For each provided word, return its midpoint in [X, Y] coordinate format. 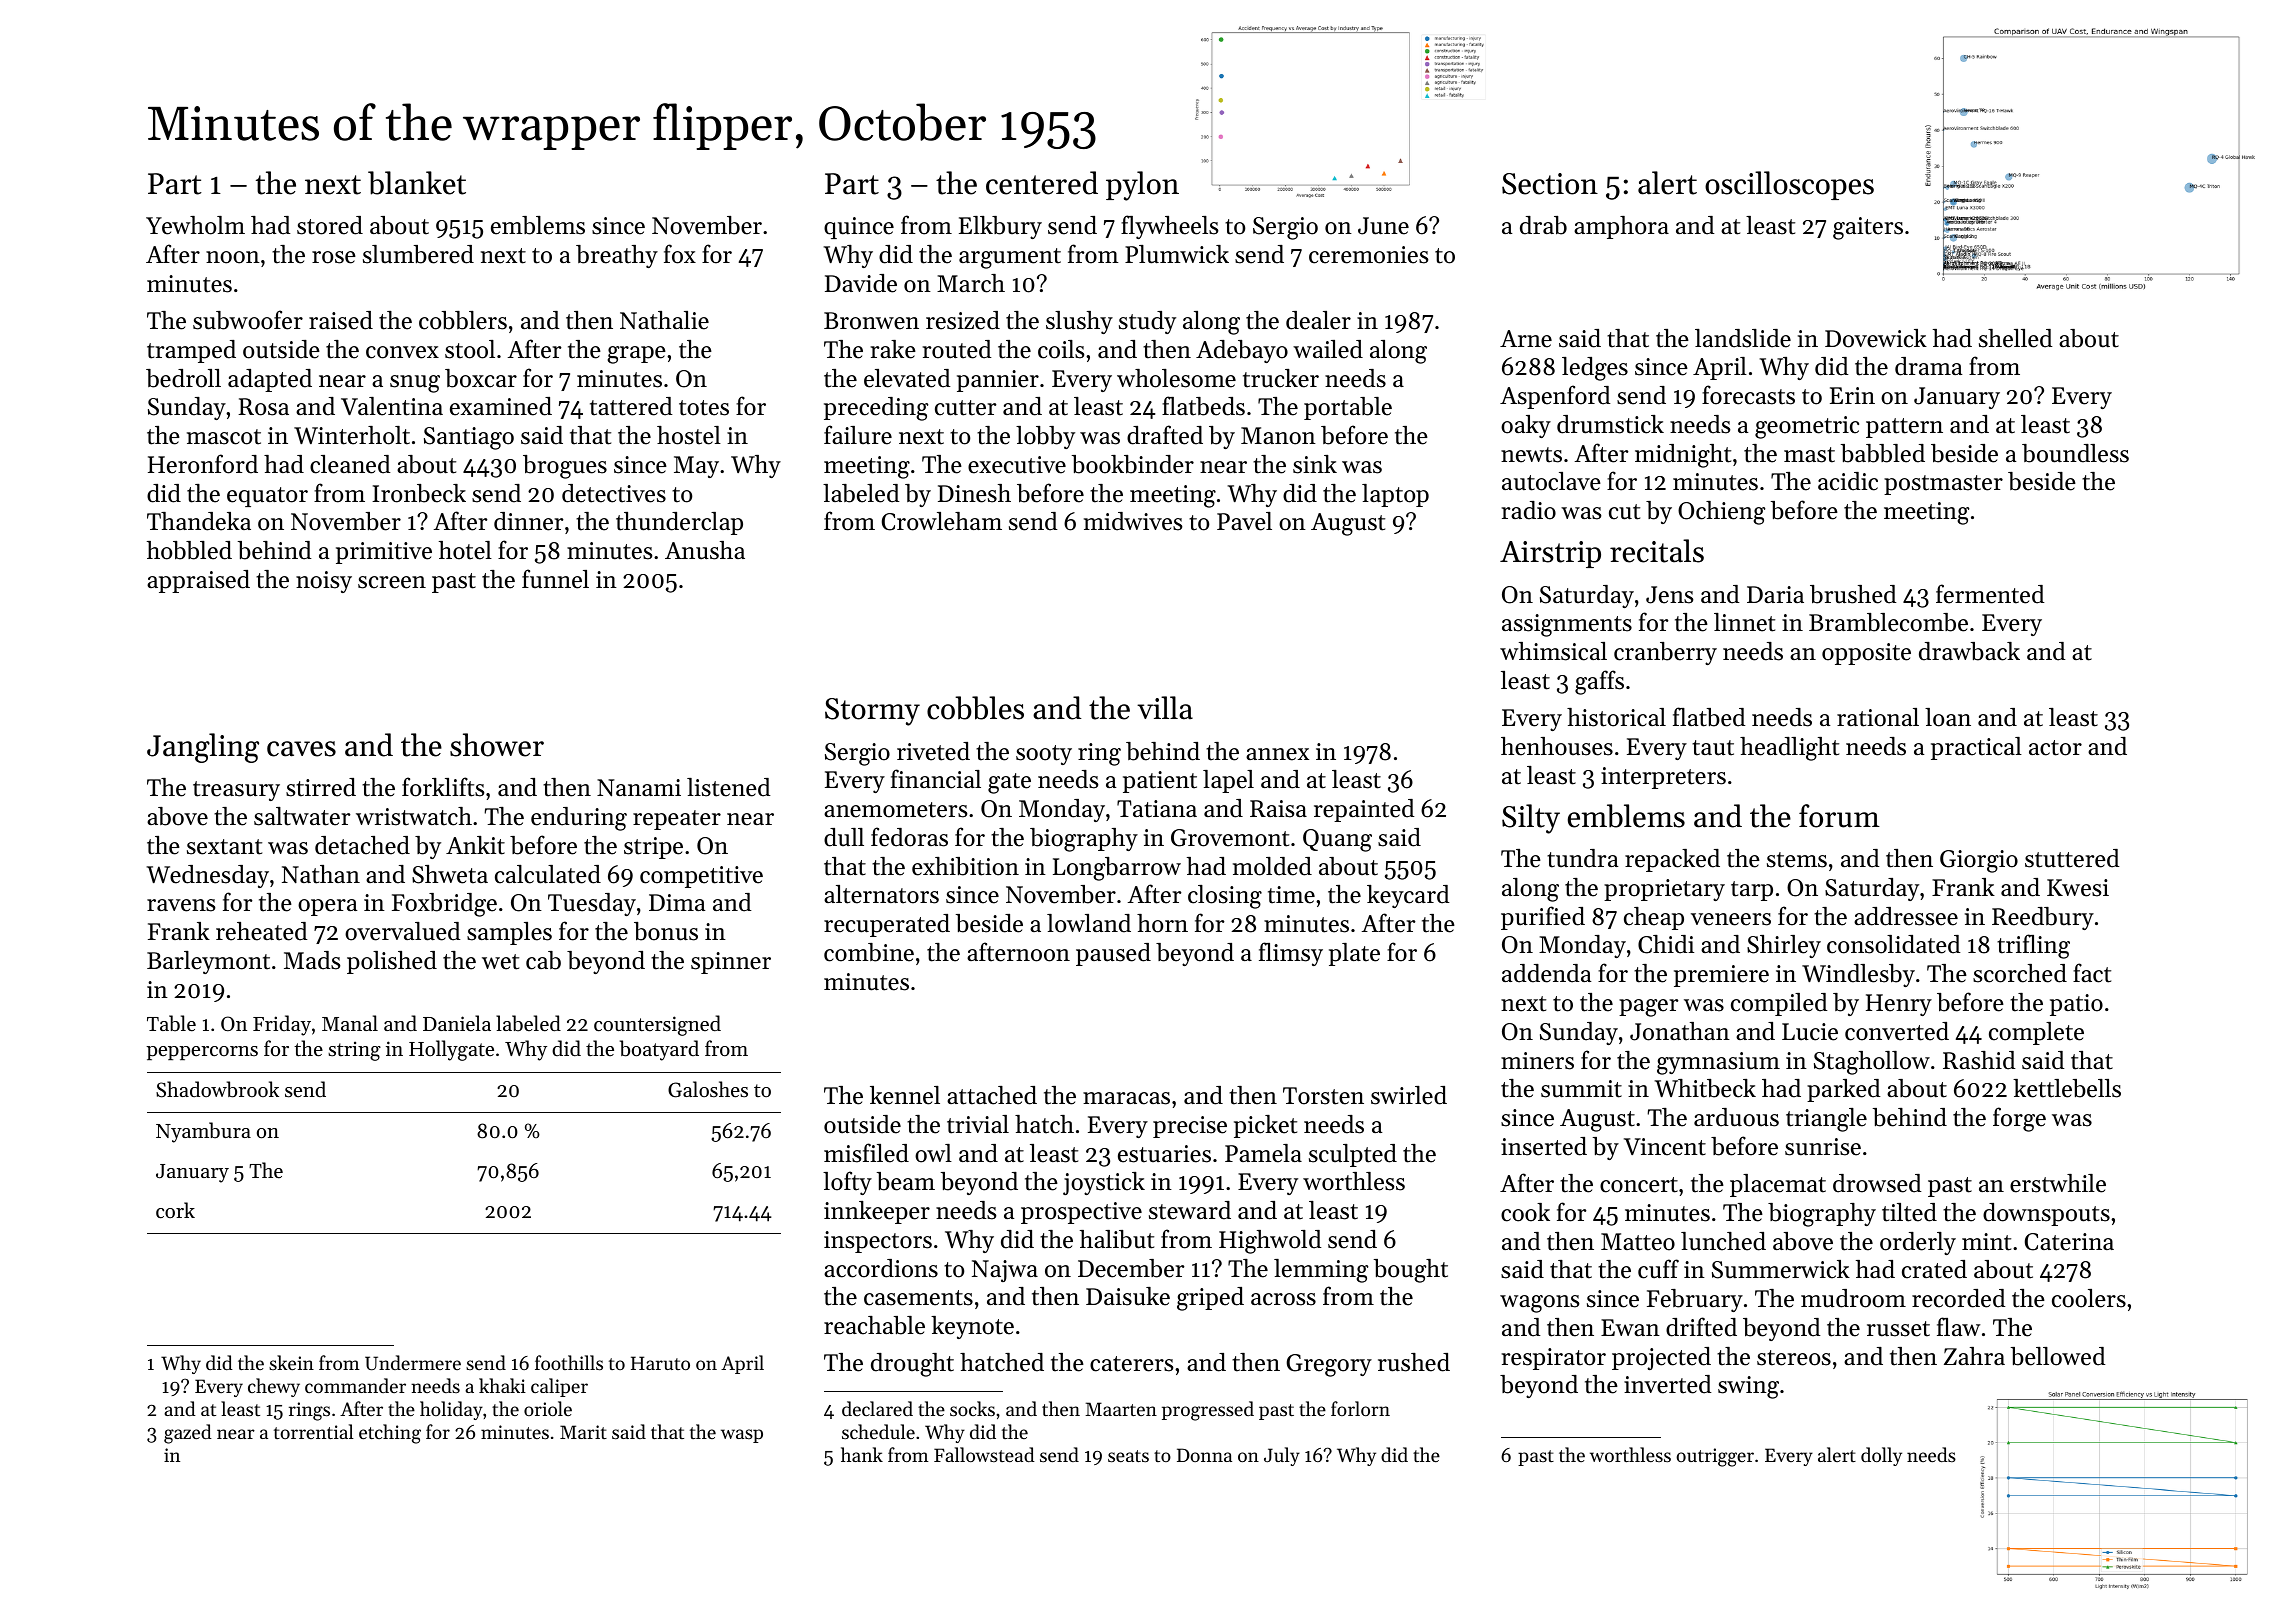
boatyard [659, 1050]
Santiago [469, 438]
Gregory [1329, 1365]
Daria [1775, 594]
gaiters [1868, 228]
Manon [1278, 436]
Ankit [475, 845]
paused [1113, 954]
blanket [417, 183]
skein [291, 1362]
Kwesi [2078, 888]
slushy [1079, 322]
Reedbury [2043, 918]
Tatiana [1157, 809]
